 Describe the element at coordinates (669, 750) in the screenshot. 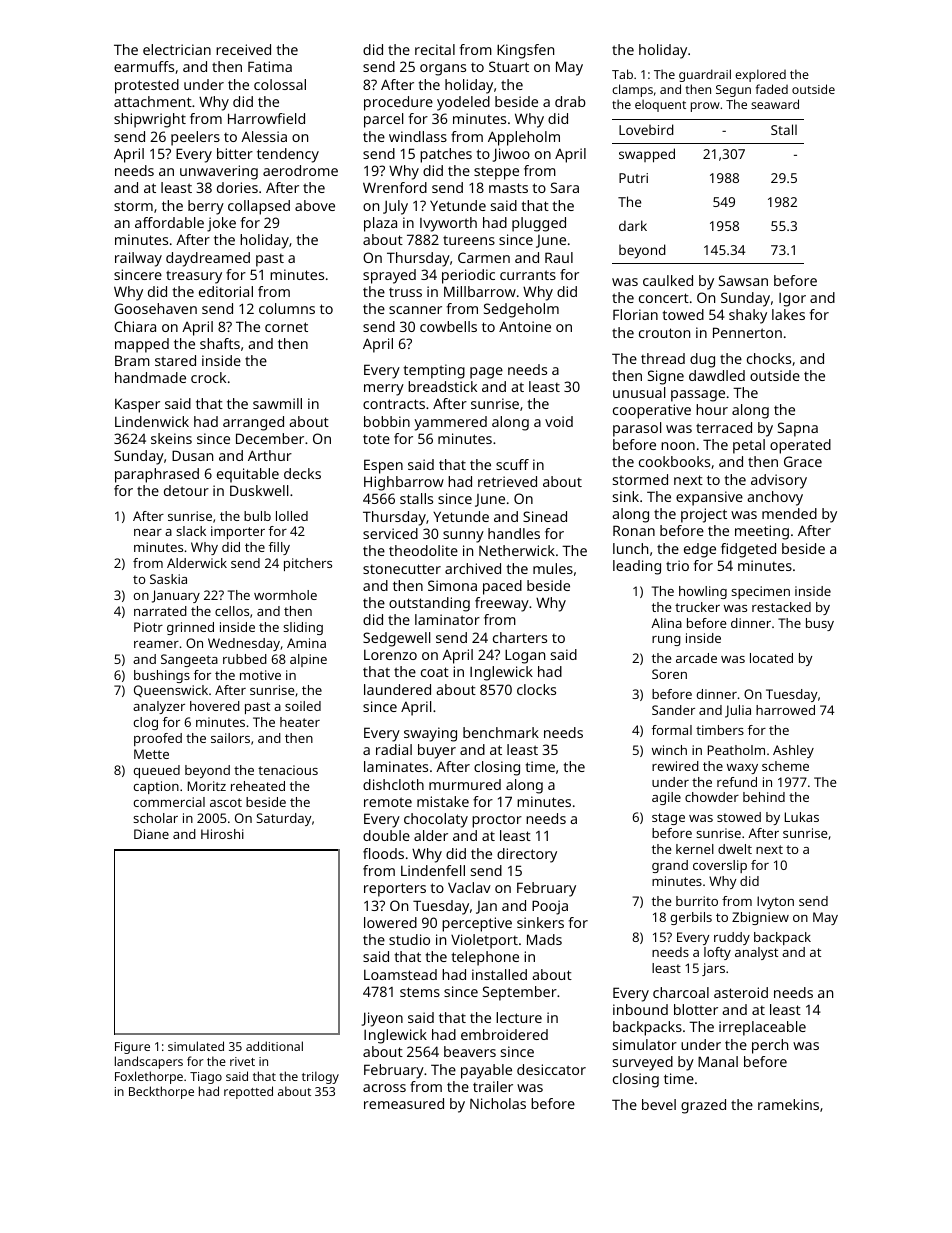

I see `winch` at that location.
